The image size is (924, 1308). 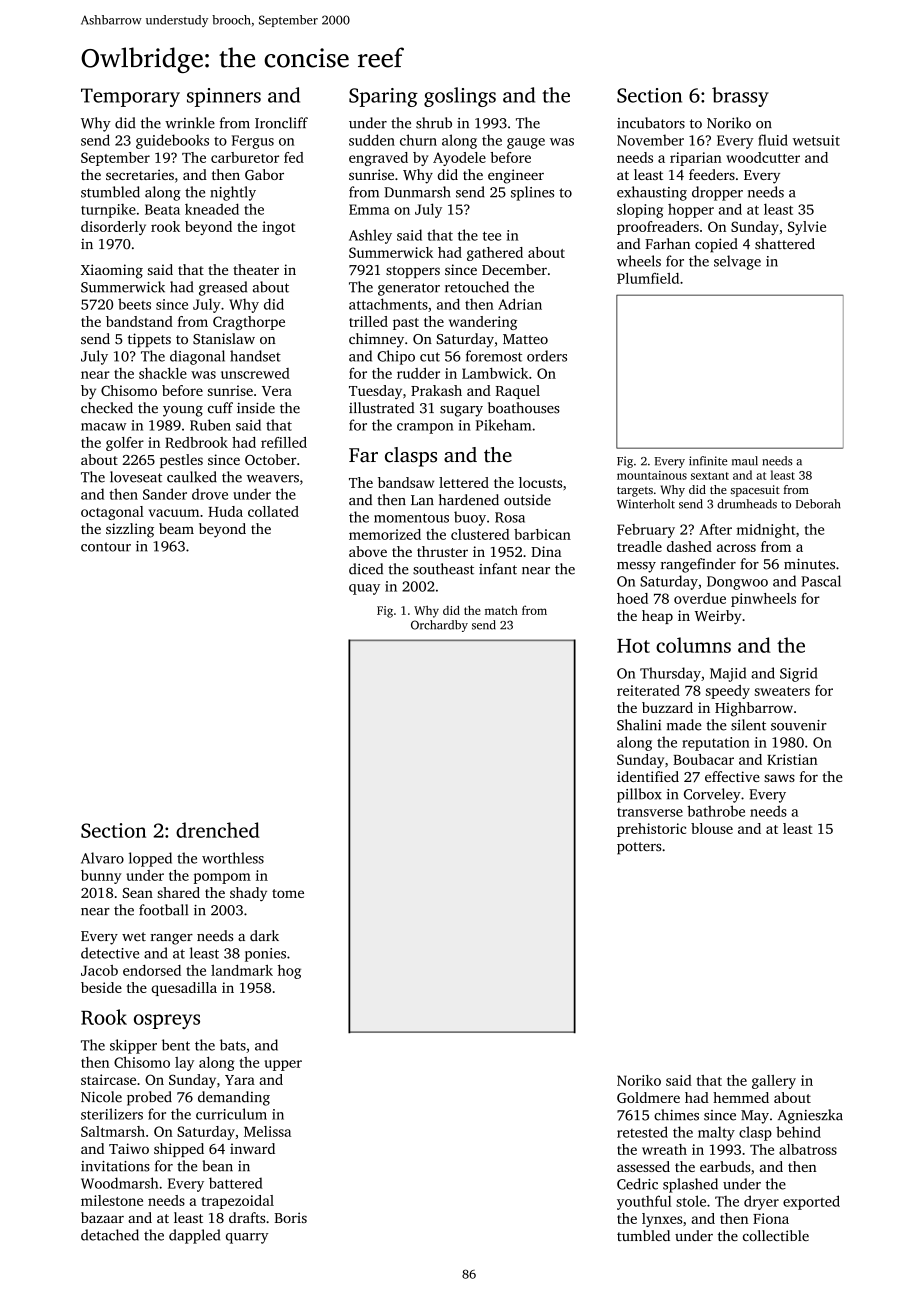 What do you see at coordinates (439, 626) in the screenshot?
I see `Orchardby` at bounding box center [439, 626].
